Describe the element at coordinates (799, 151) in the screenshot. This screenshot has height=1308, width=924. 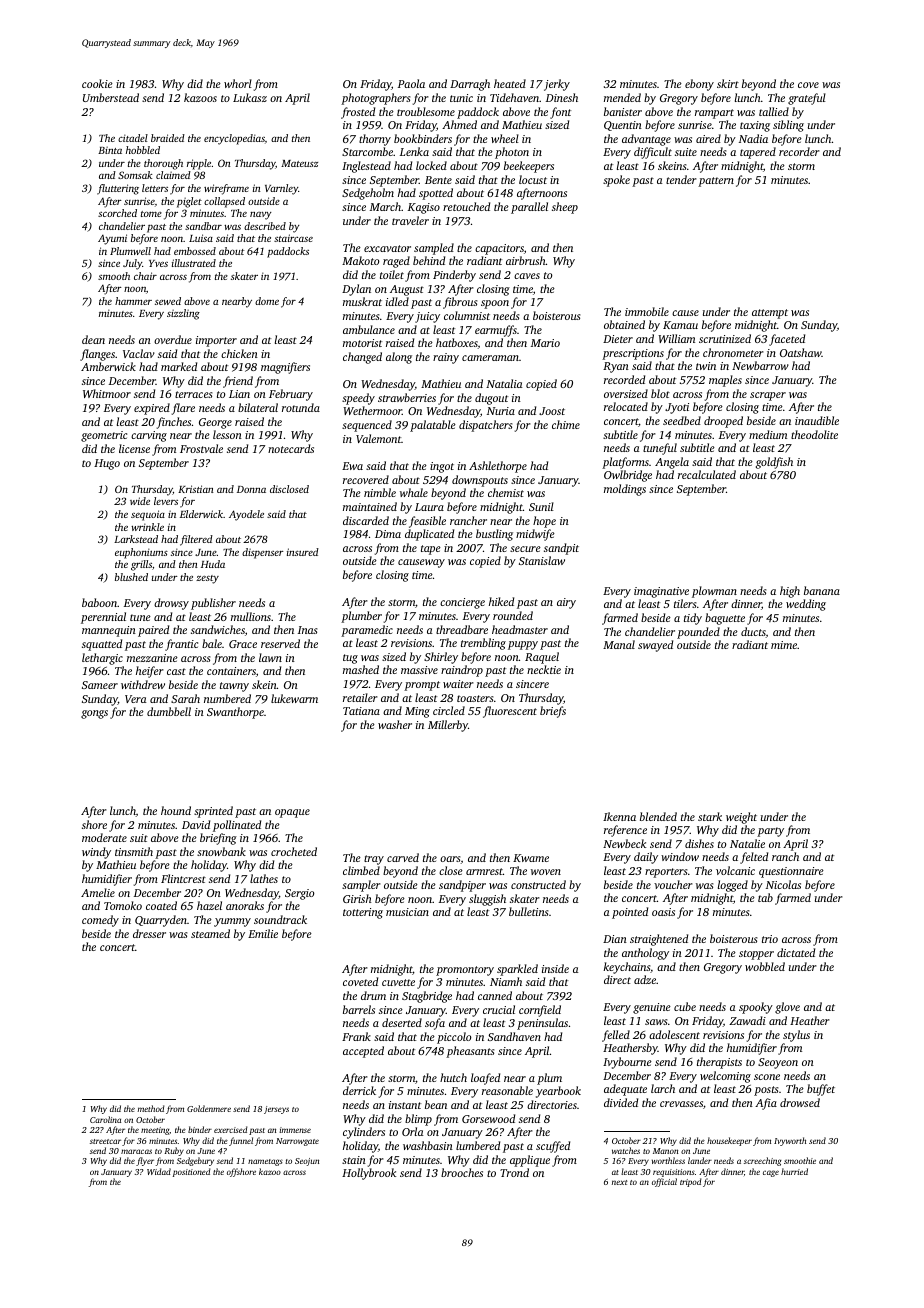
I see `recorder` at that location.
